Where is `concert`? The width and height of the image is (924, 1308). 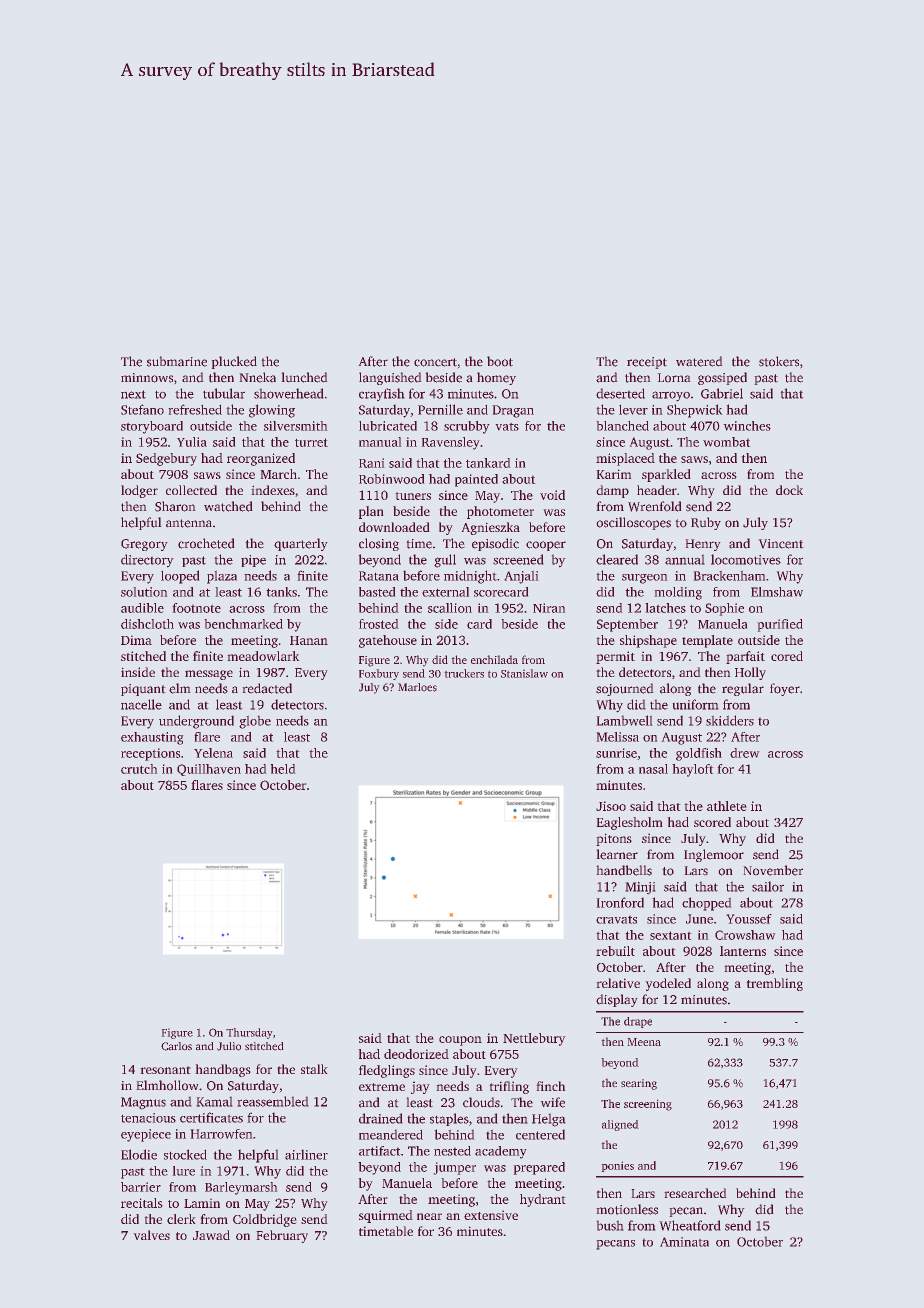
concert is located at coordinates (435, 362).
